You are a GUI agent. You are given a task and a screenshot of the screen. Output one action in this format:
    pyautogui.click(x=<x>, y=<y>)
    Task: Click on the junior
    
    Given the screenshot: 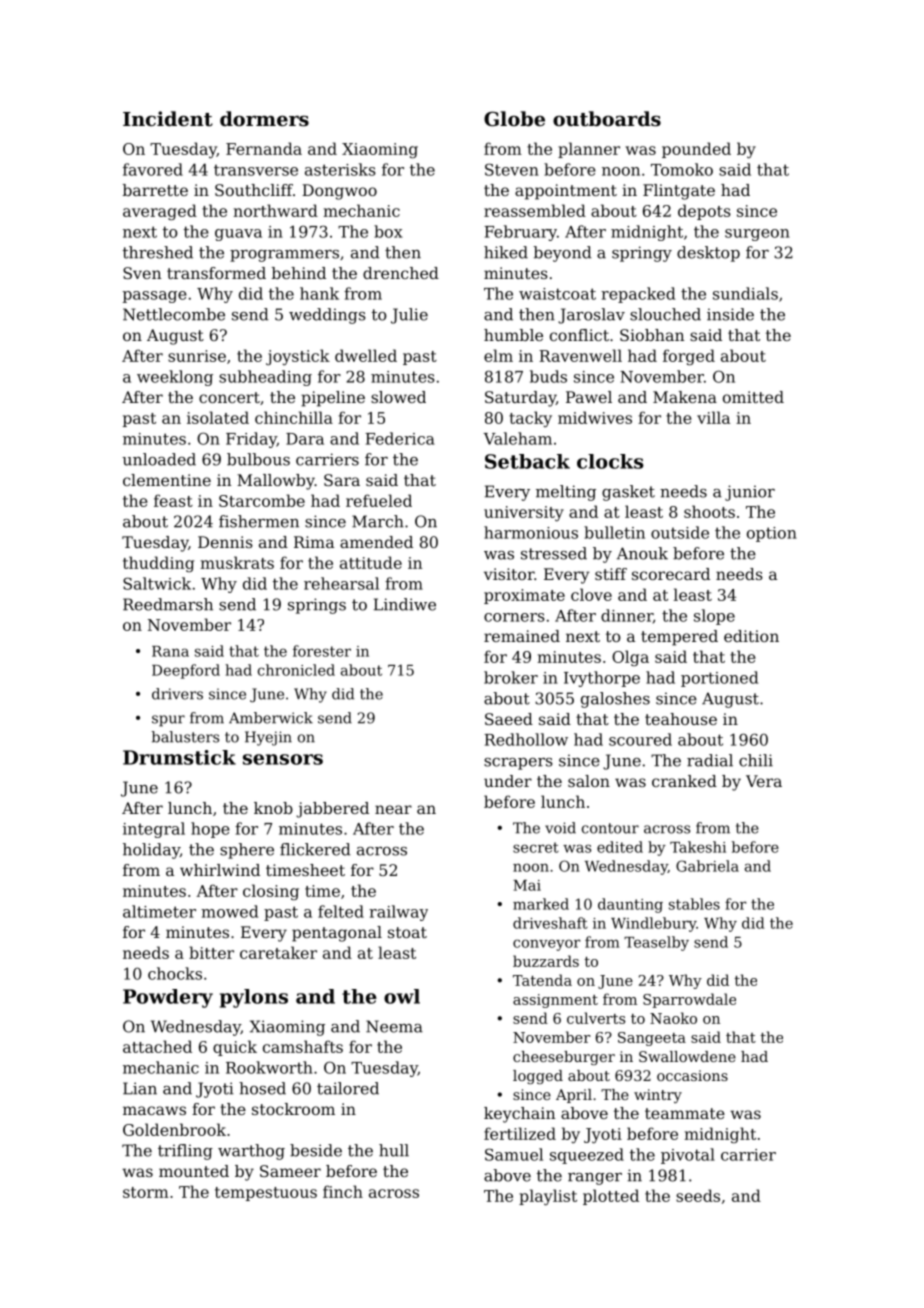 What is the action you would take?
    pyautogui.click(x=750, y=493)
